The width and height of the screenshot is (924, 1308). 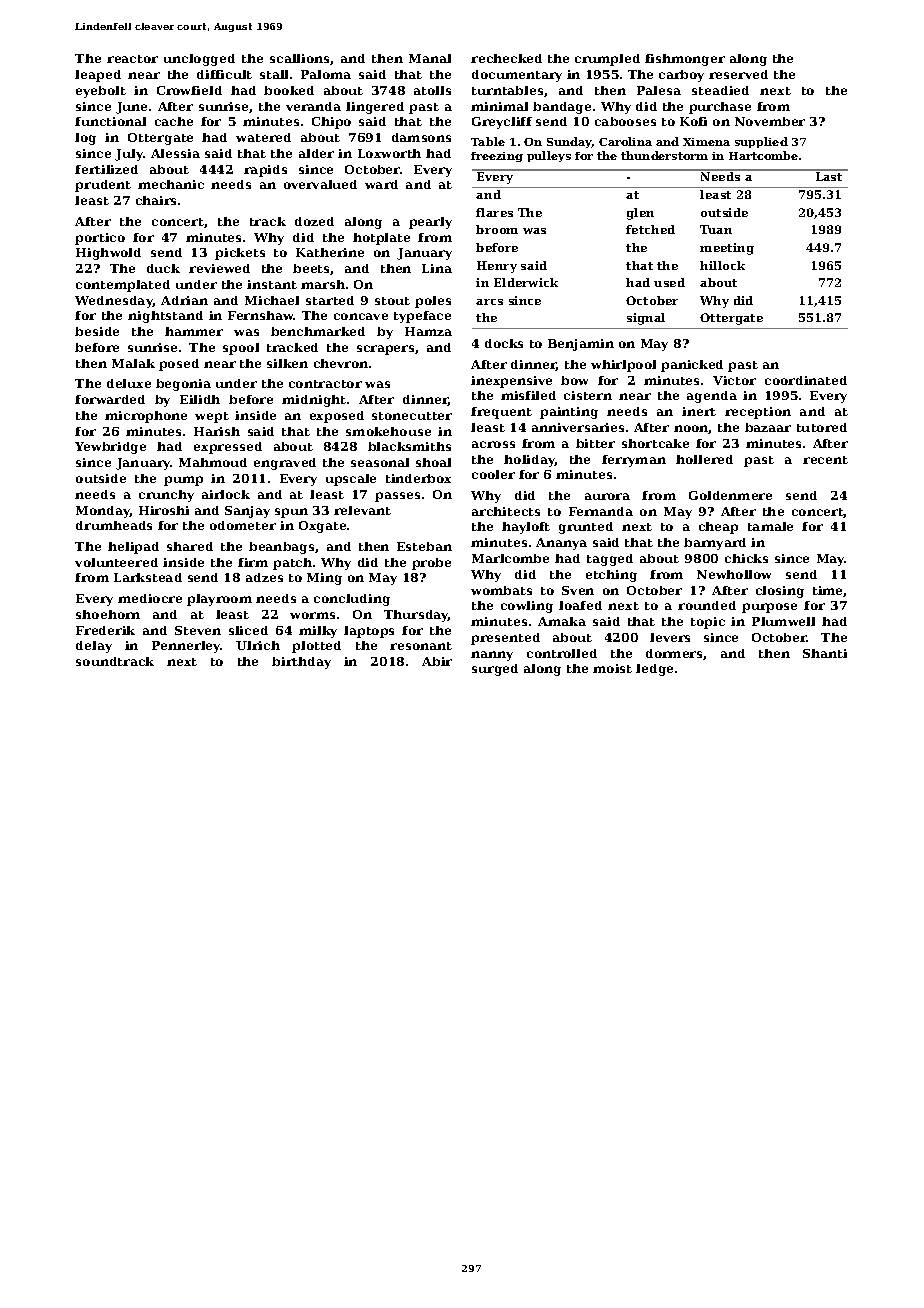 What do you see at coordinates (437, 661) in the screenshot?
I see `Abir` at bounding box center [437, 661].
